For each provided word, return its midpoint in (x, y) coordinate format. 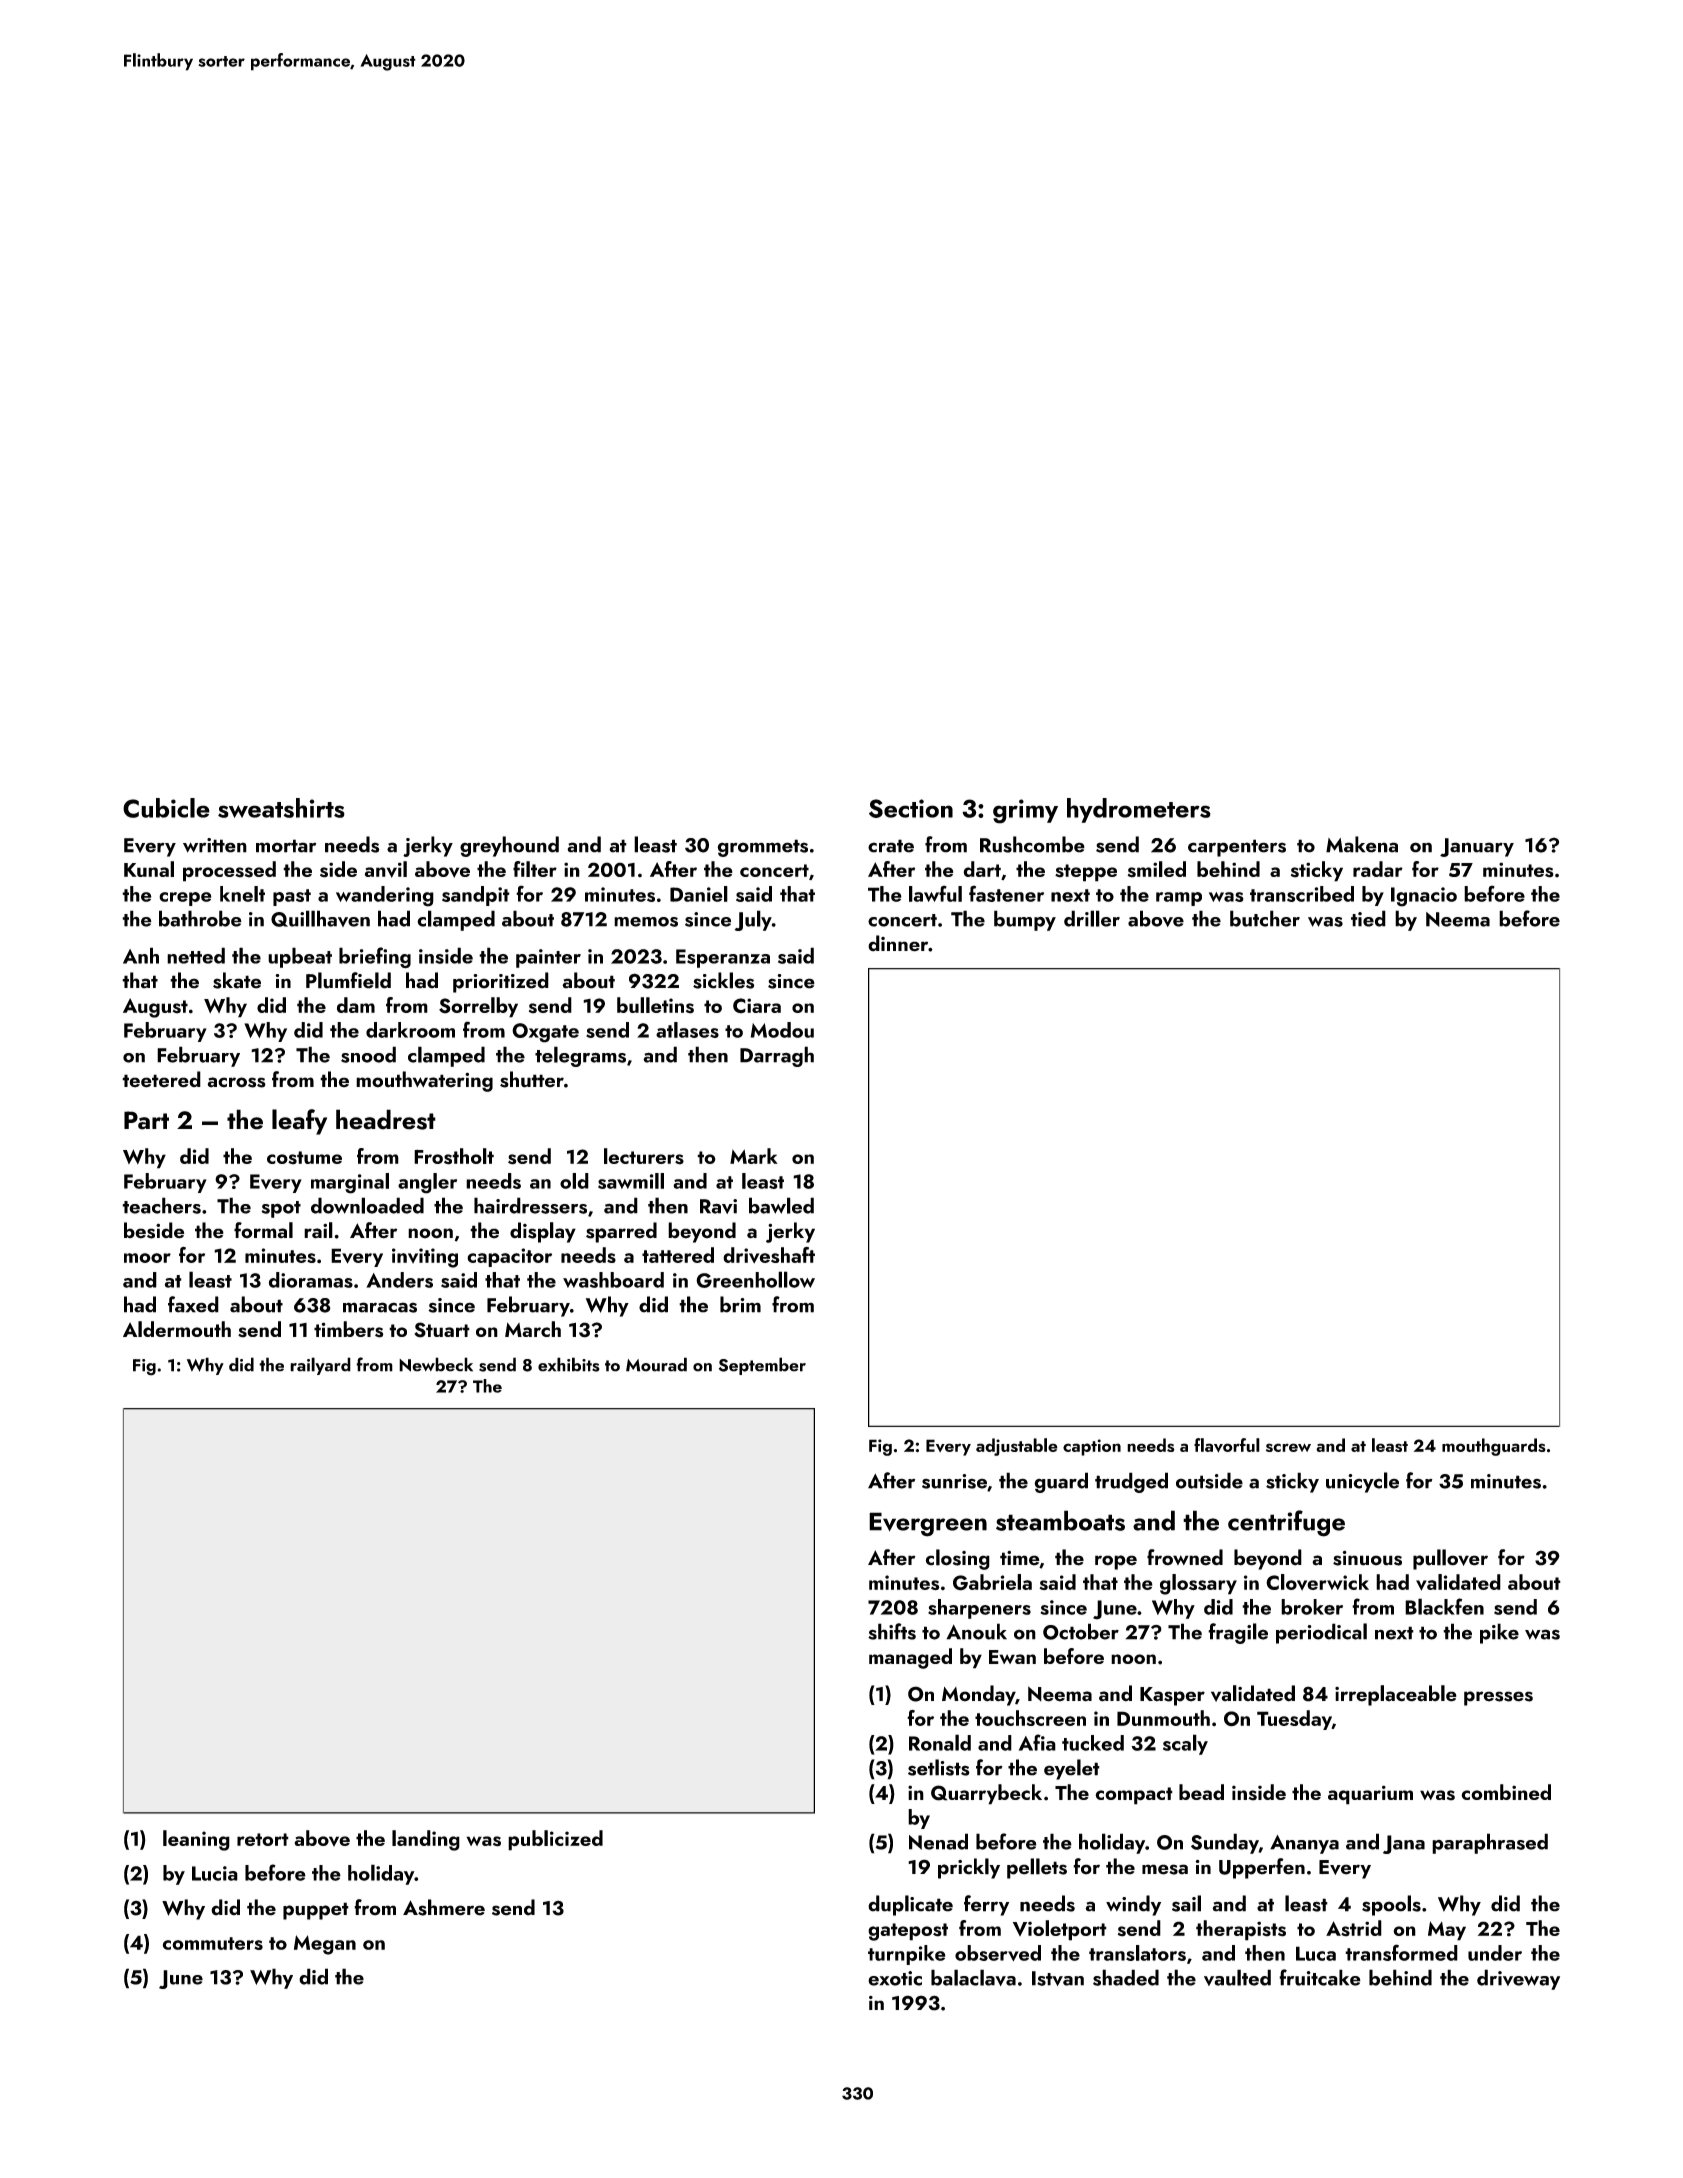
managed (910, 1658)
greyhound (509, 846)
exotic (895, 1978)
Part (146, 1120)
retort (263, 1839)
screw (1288, 1447)
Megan (325, 1945)
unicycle (1362, 1482)
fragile (1238, 1633)
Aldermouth (177, 1329)
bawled (781, 1205)
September (762, 1366)
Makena (1362, 844)
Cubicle (166, 808)
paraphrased (1490, 1843)
